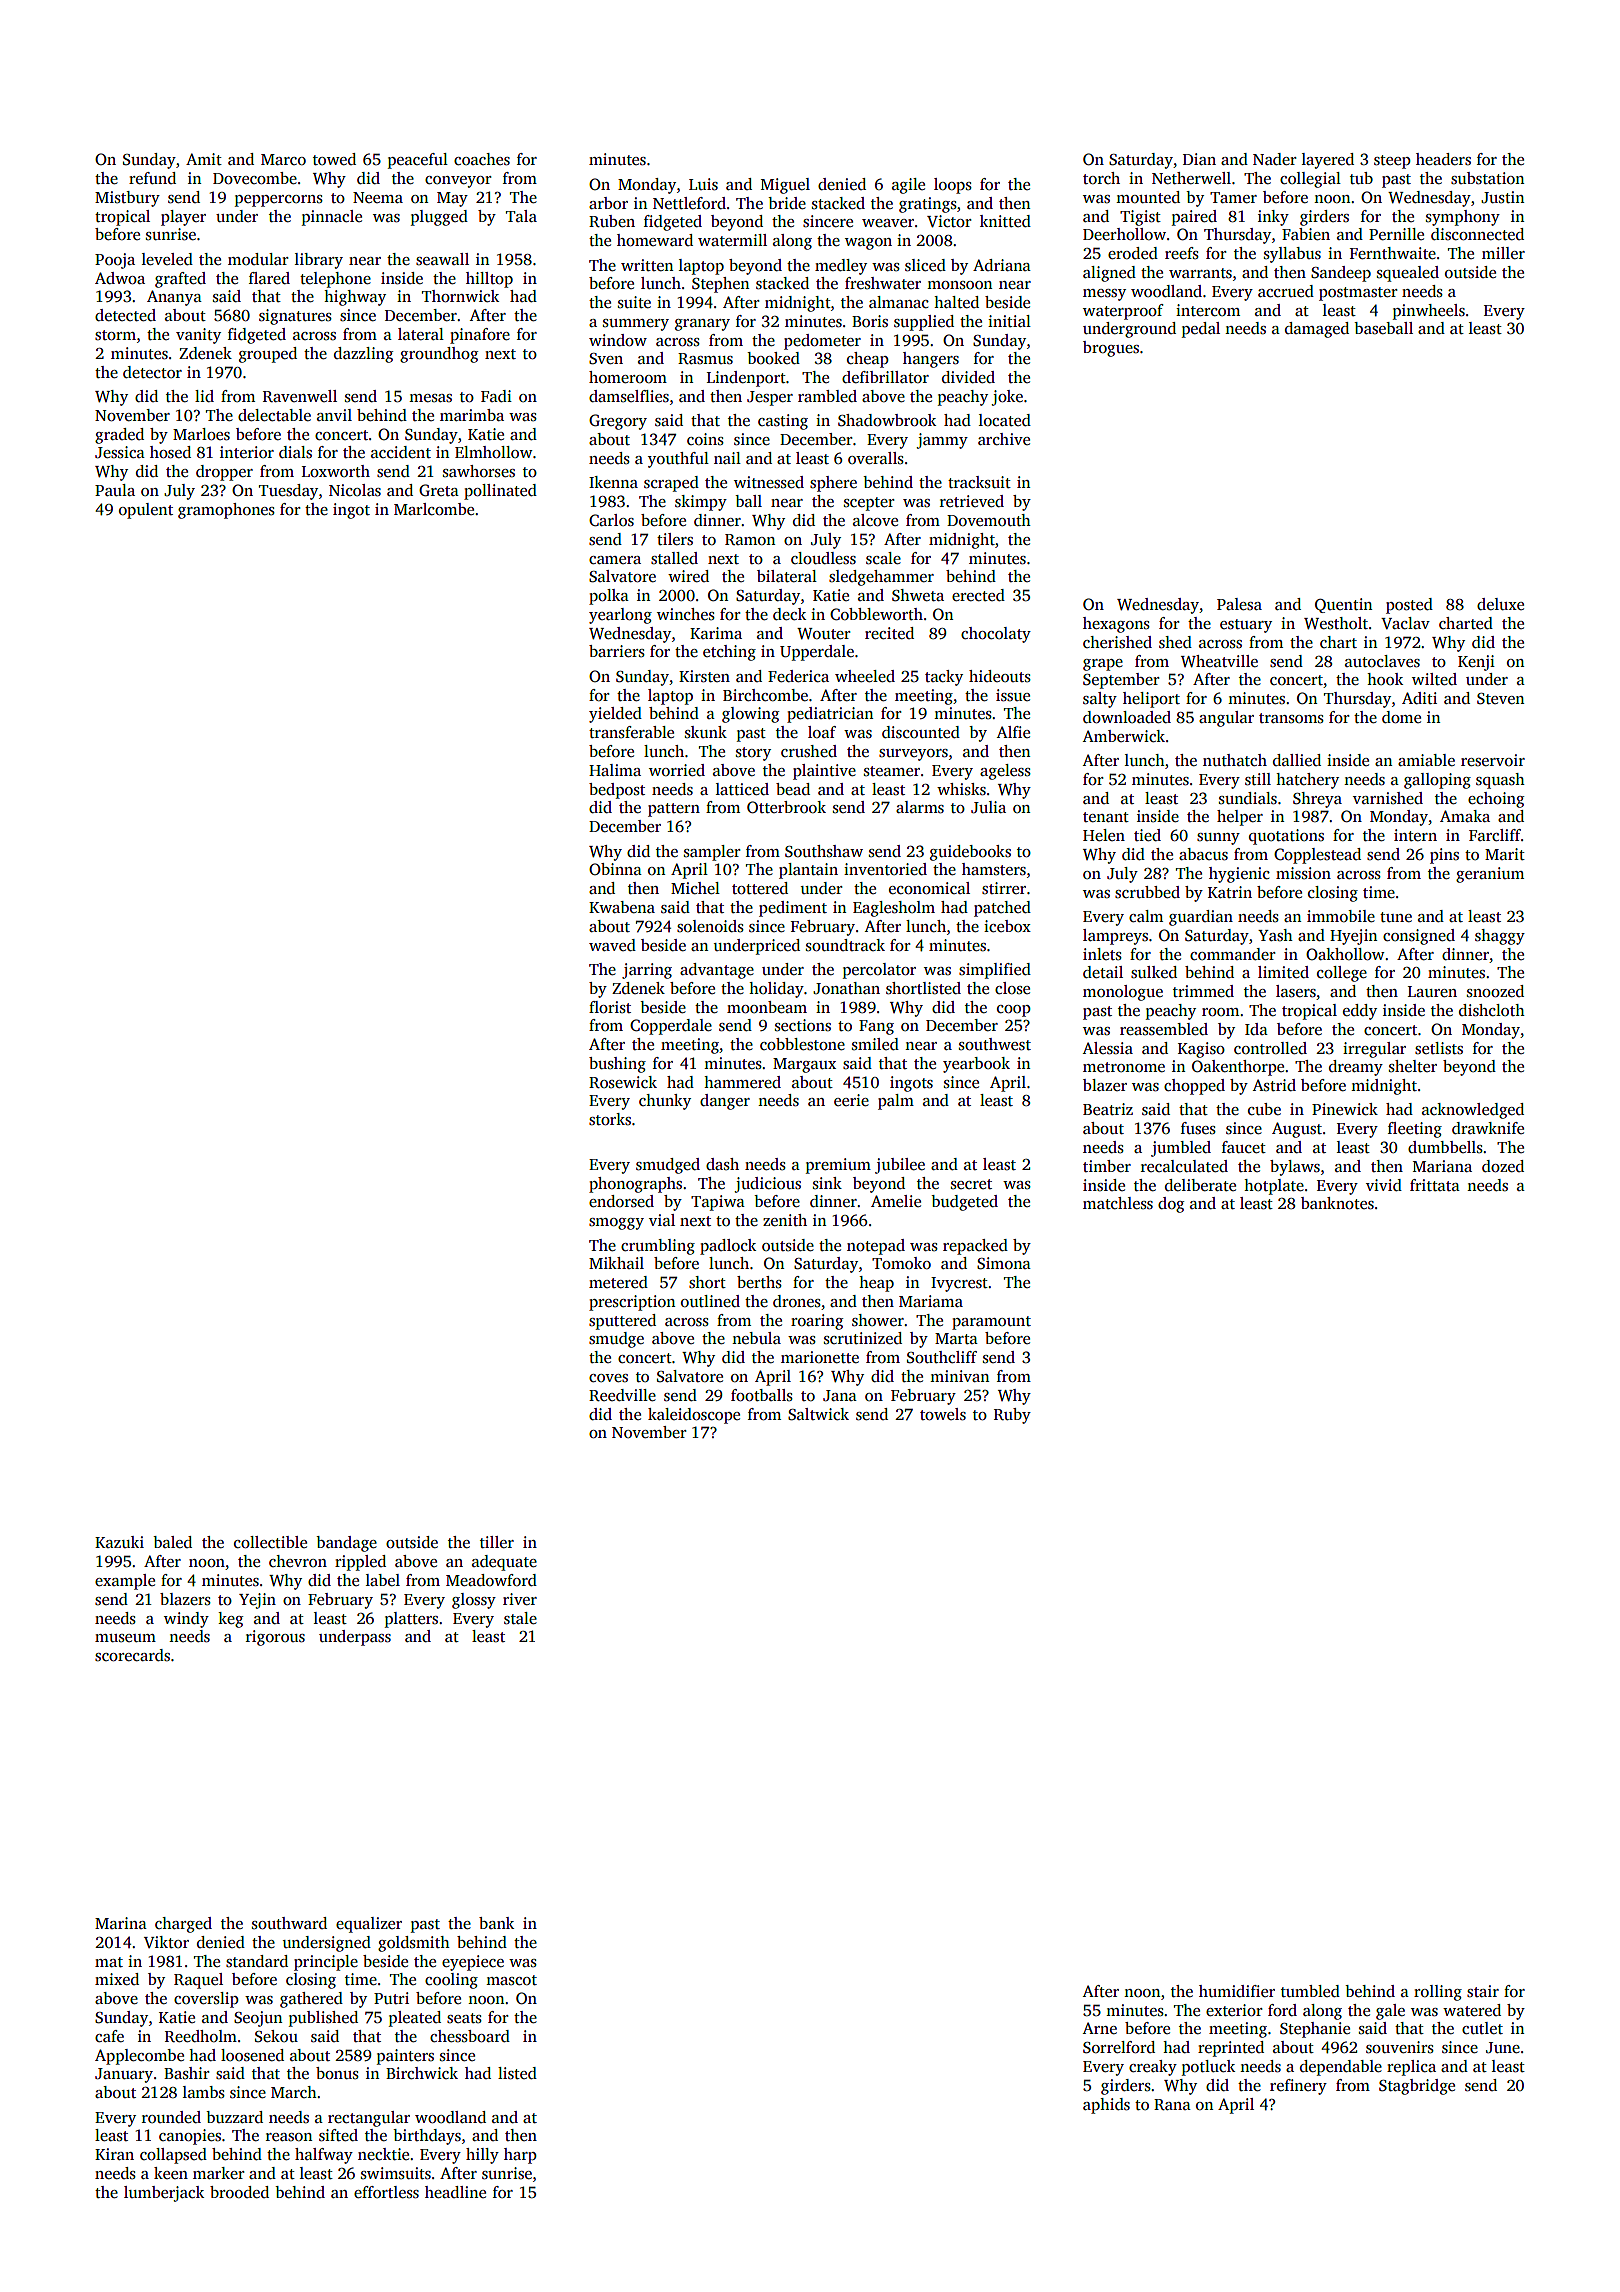  I want to click on Marlcombe, so click(434, 509).
